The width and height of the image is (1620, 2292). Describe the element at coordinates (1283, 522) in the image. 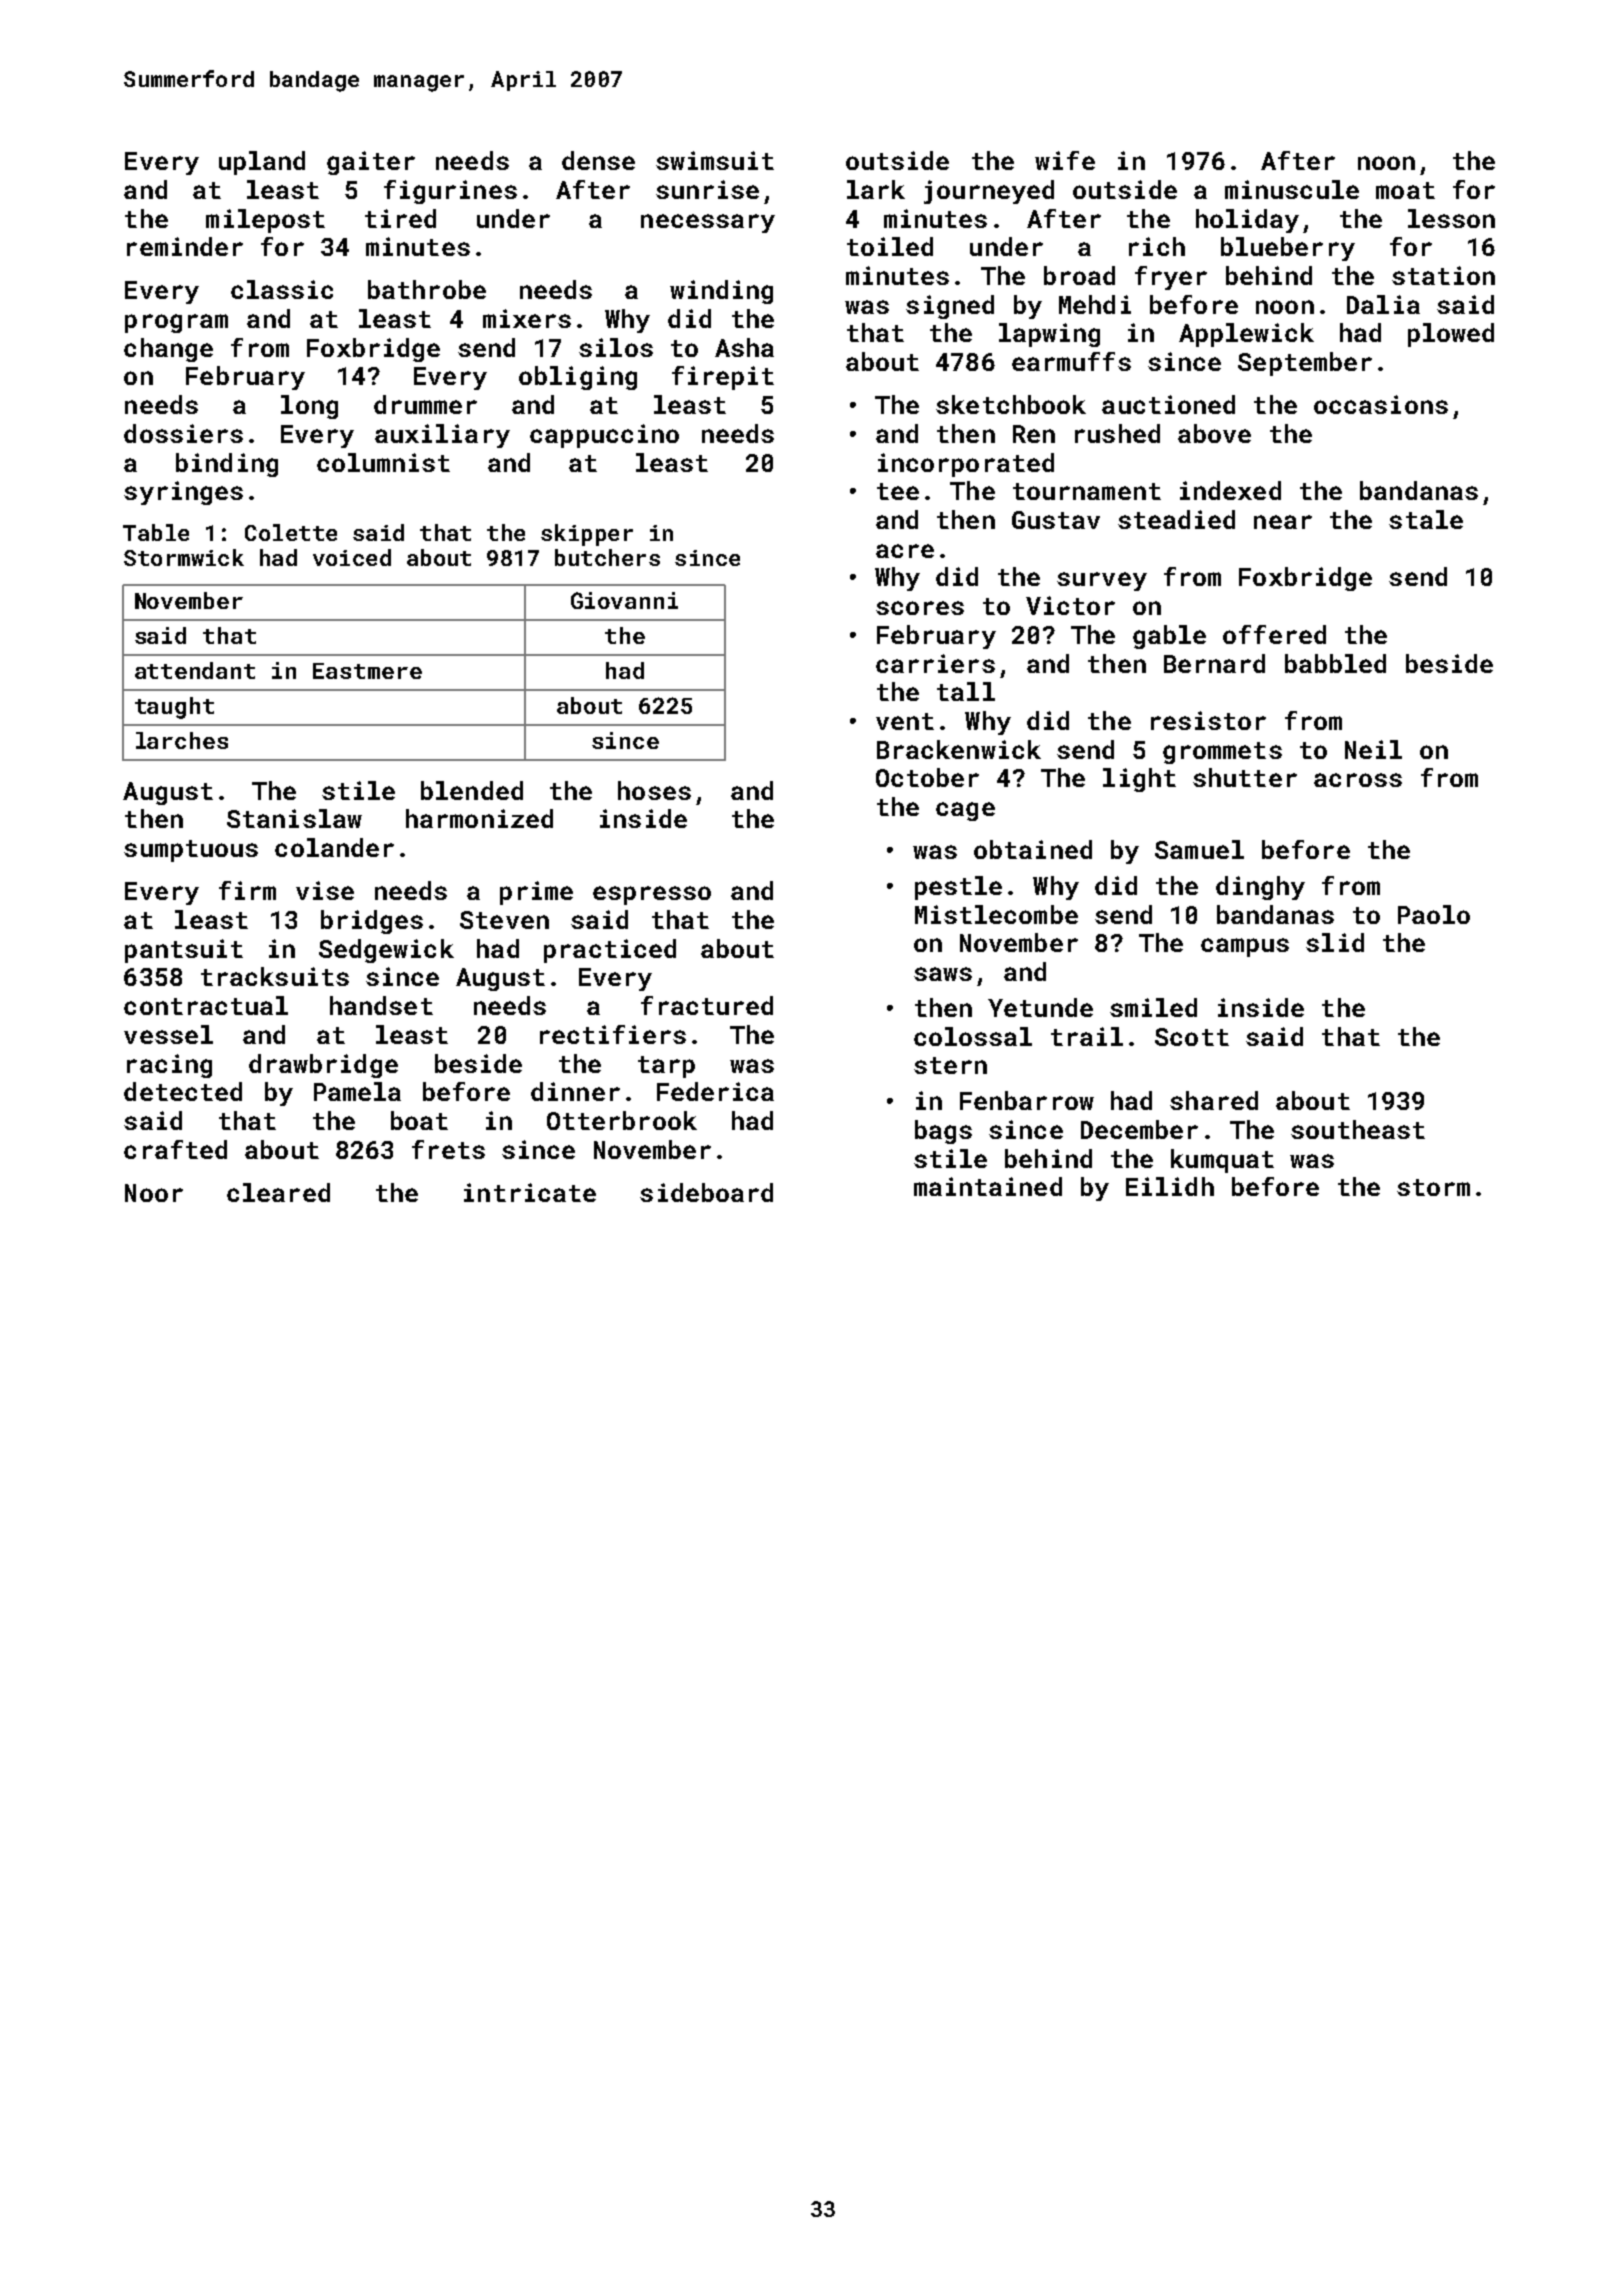

I see `near` at that location.
